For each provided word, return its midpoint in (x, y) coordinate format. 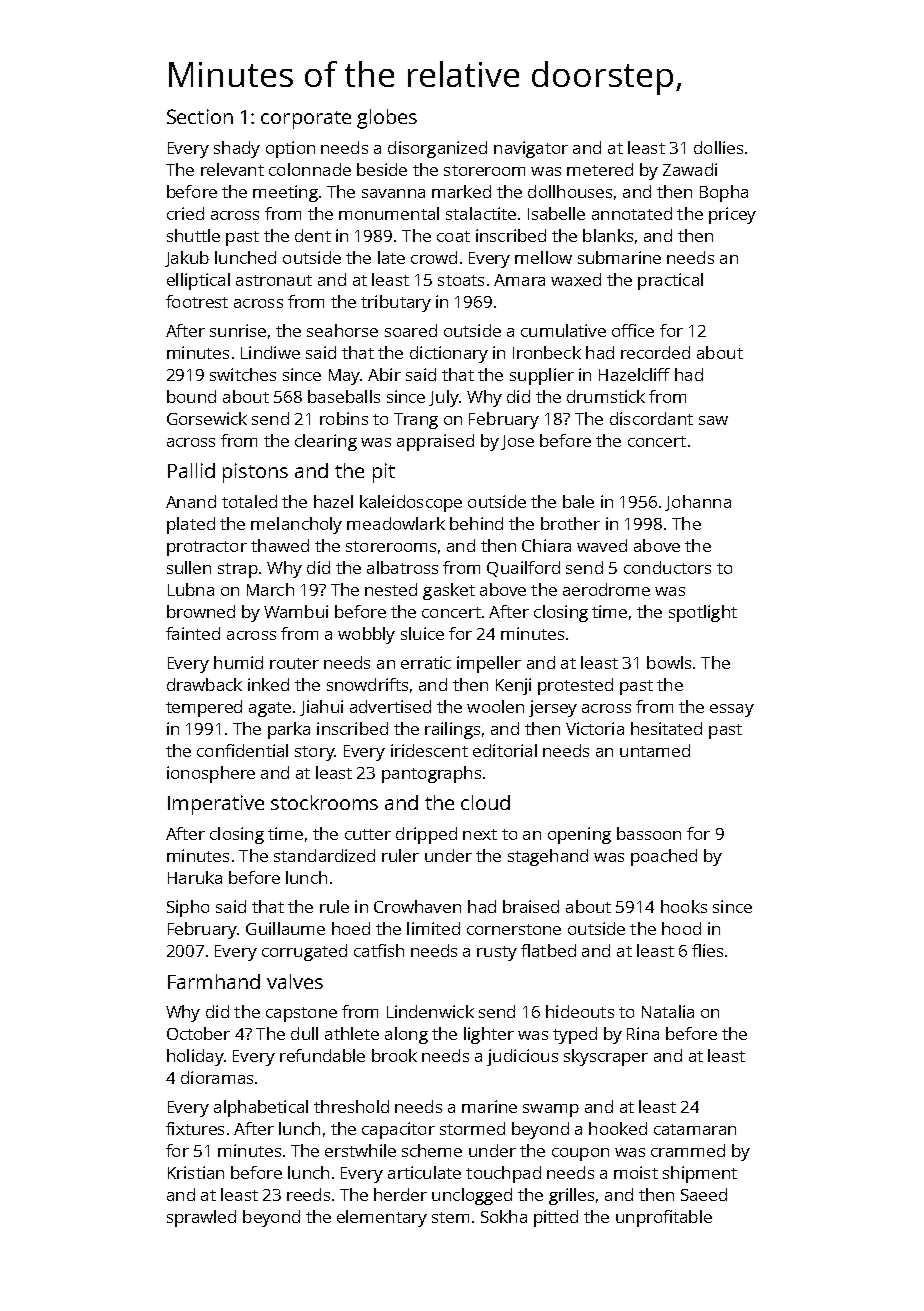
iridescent (429, 750)
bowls (669, 662)
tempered (204, 708)
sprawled (201, 1218)
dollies (718, 147)
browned (201, 611)
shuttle (193, 235)
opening (579, 835)
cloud (485, 802)
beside (382, 169)
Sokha (504, 1216)
